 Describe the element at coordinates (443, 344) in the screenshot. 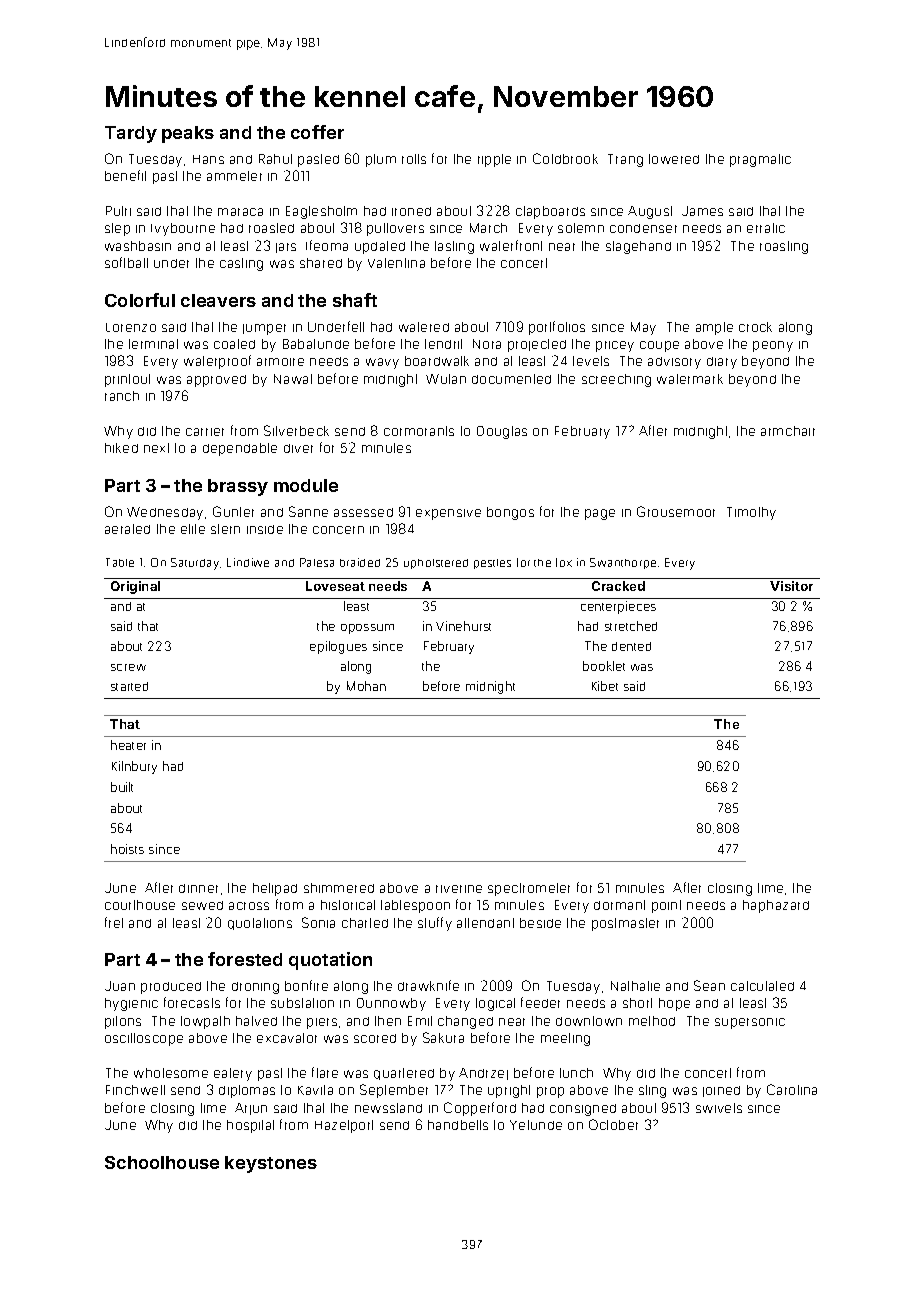

I see `tendril` at that location.
